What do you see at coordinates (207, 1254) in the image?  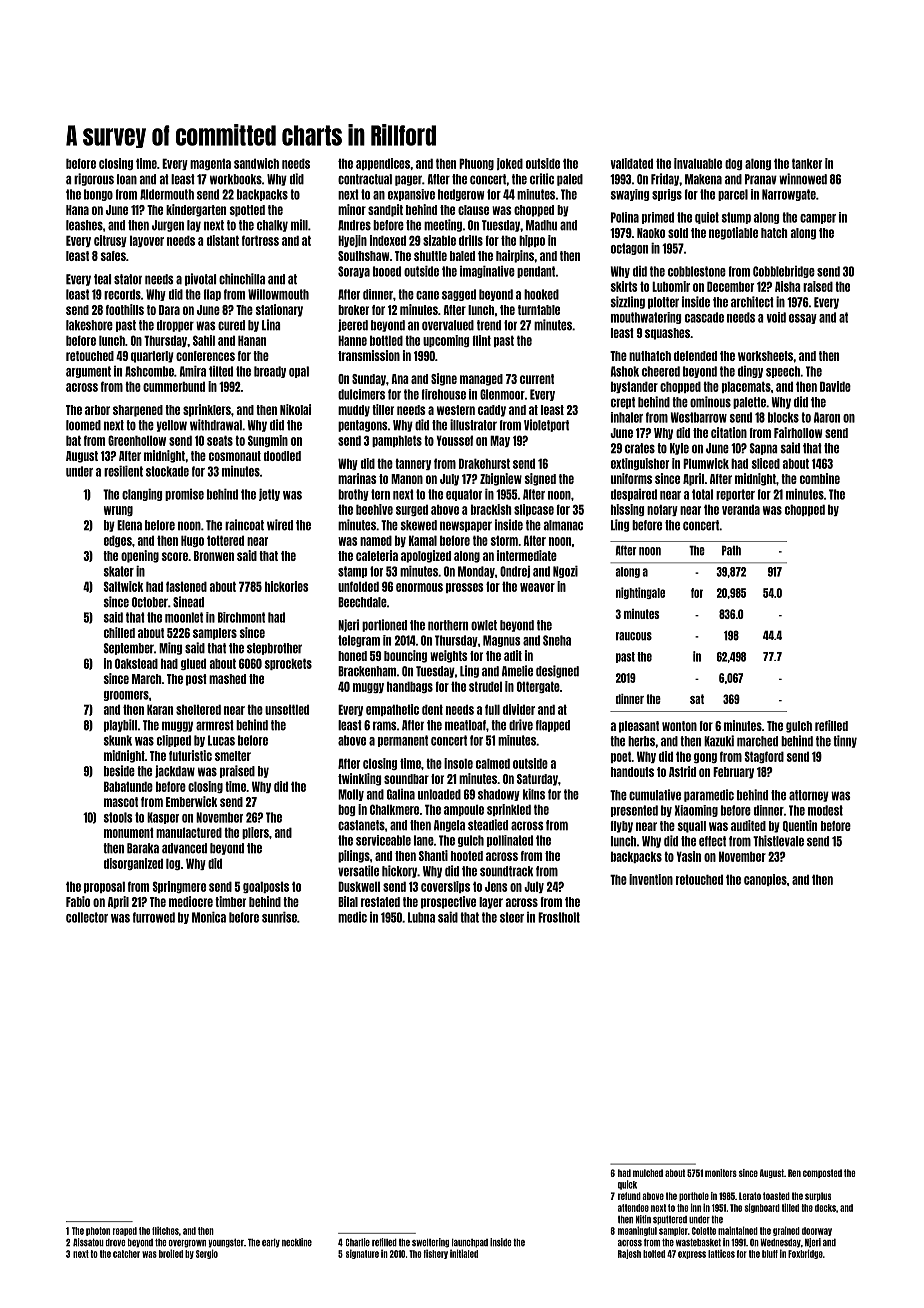 I see `Sergio` at bounding box center [207, 1254].
